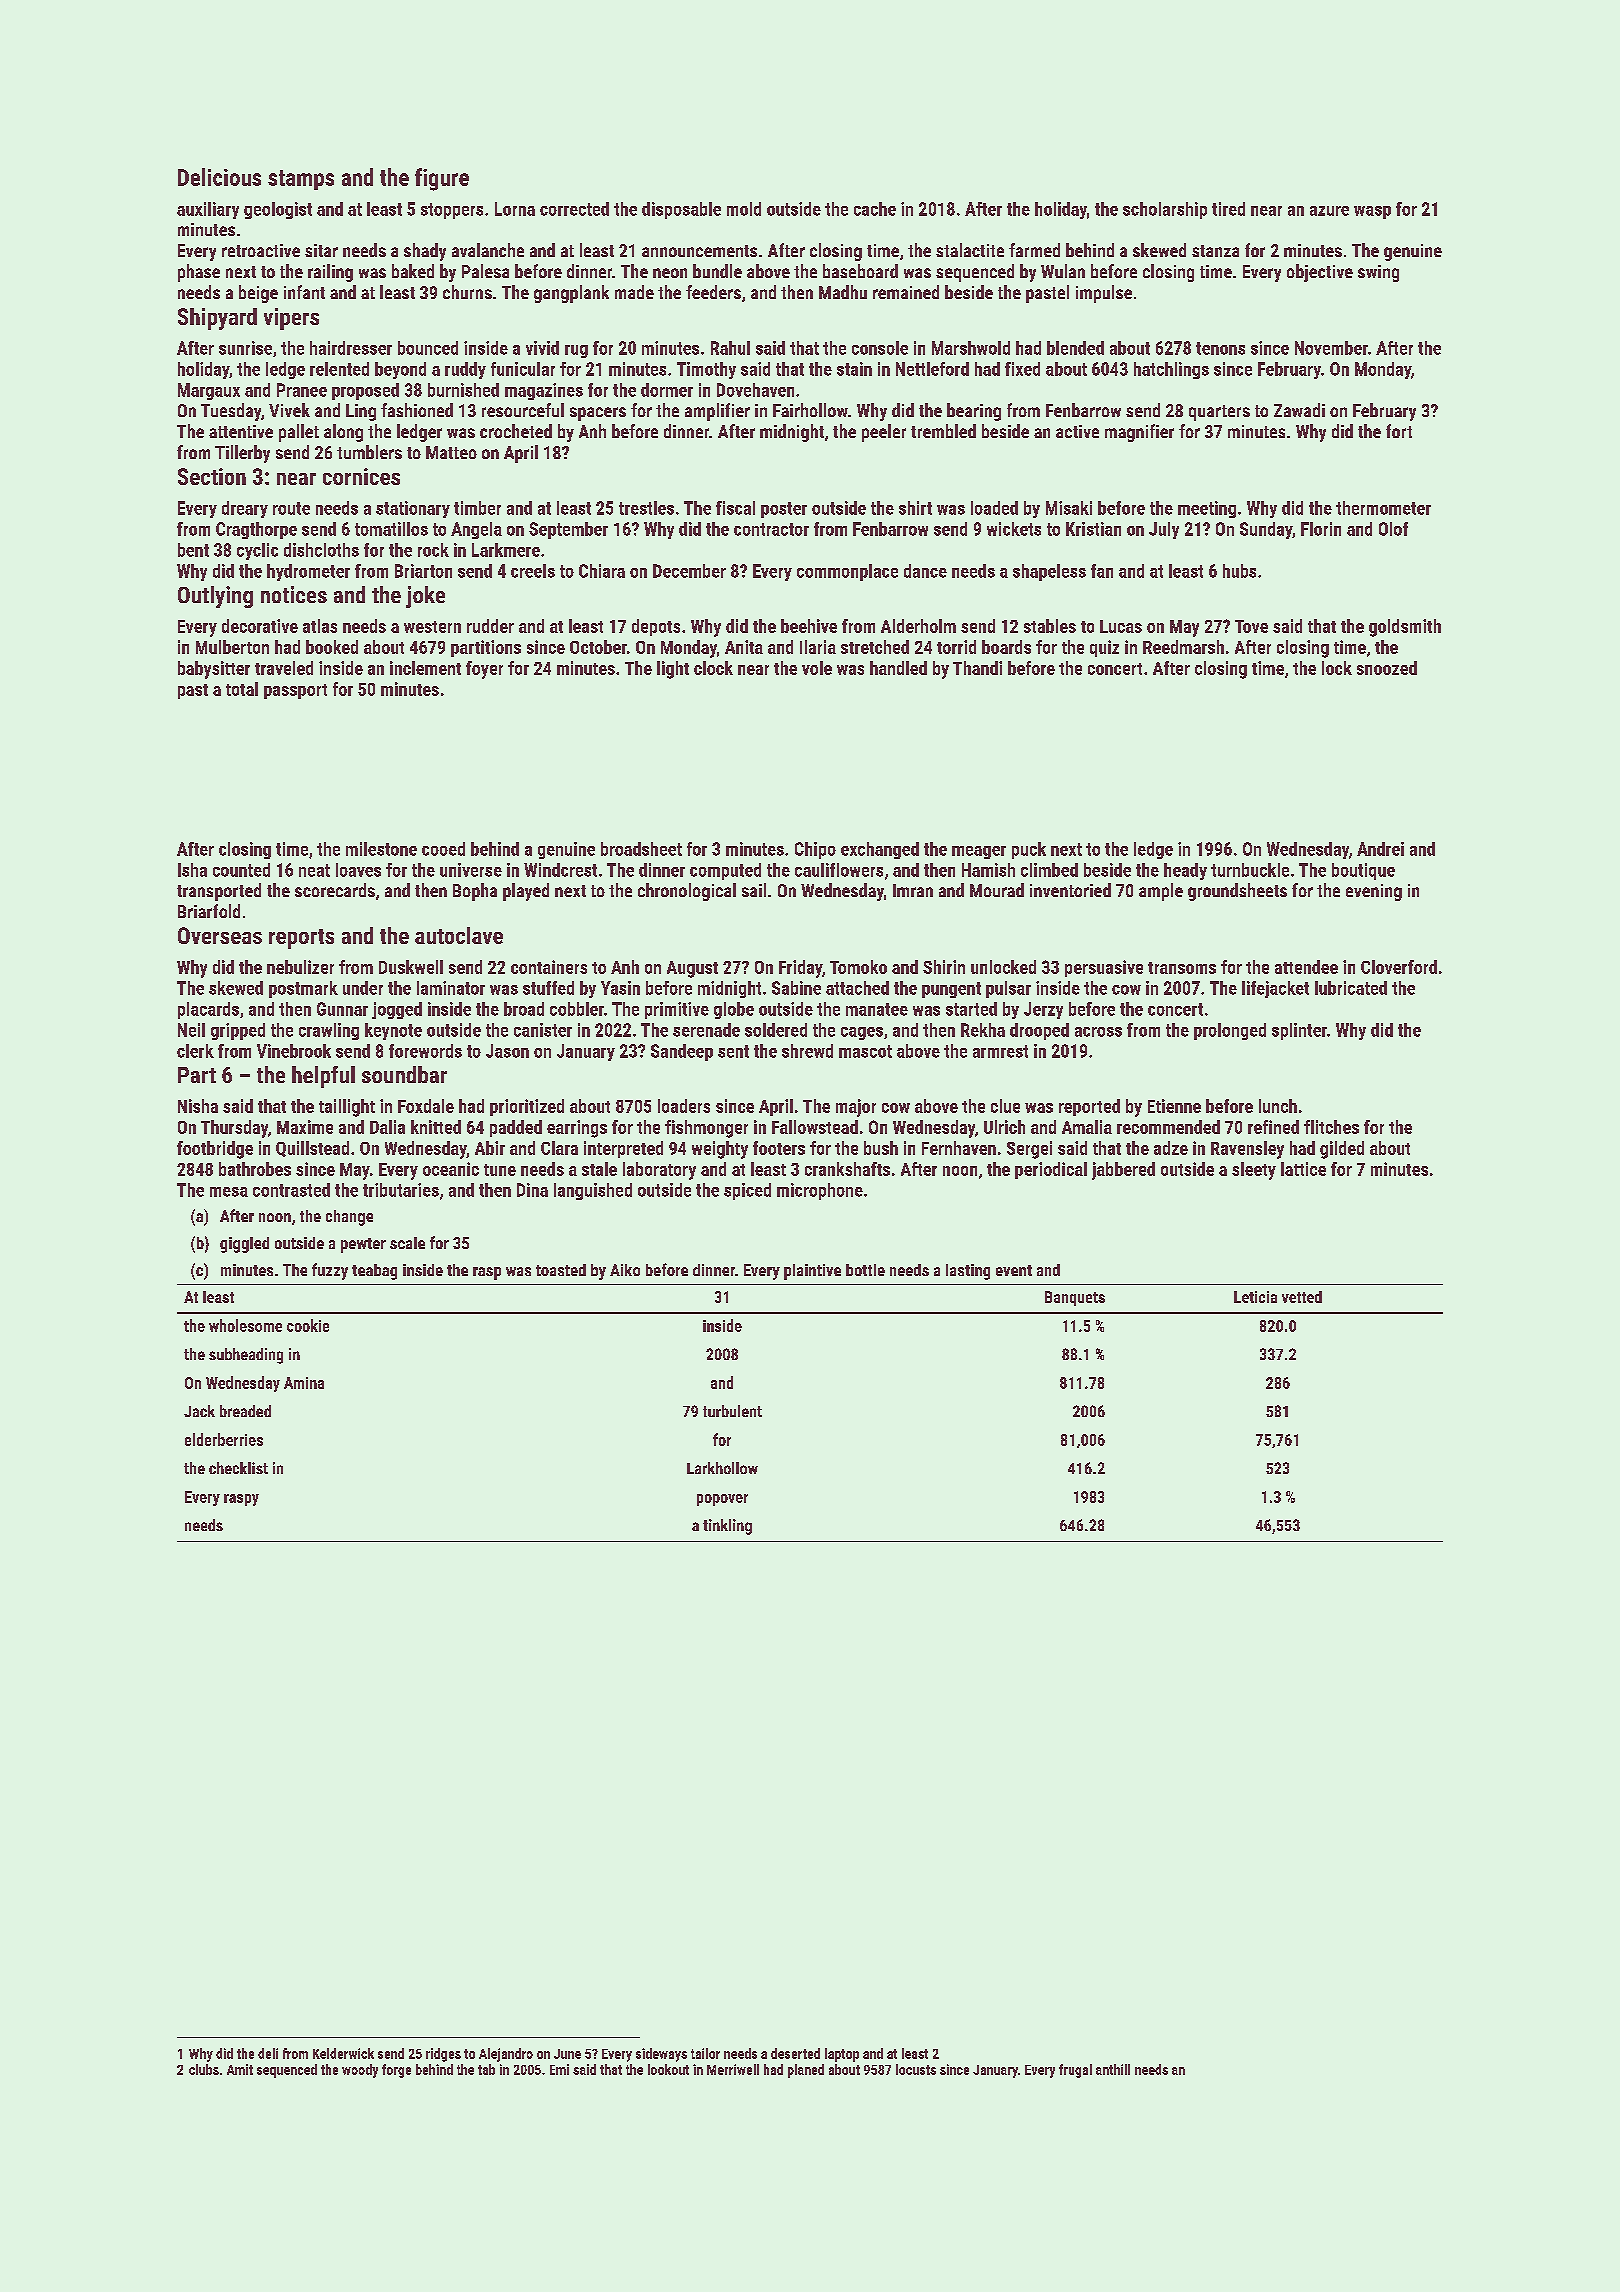  Describe the element at coordinates (1329, 211) in the screenshot. I see `azure` at that location.
